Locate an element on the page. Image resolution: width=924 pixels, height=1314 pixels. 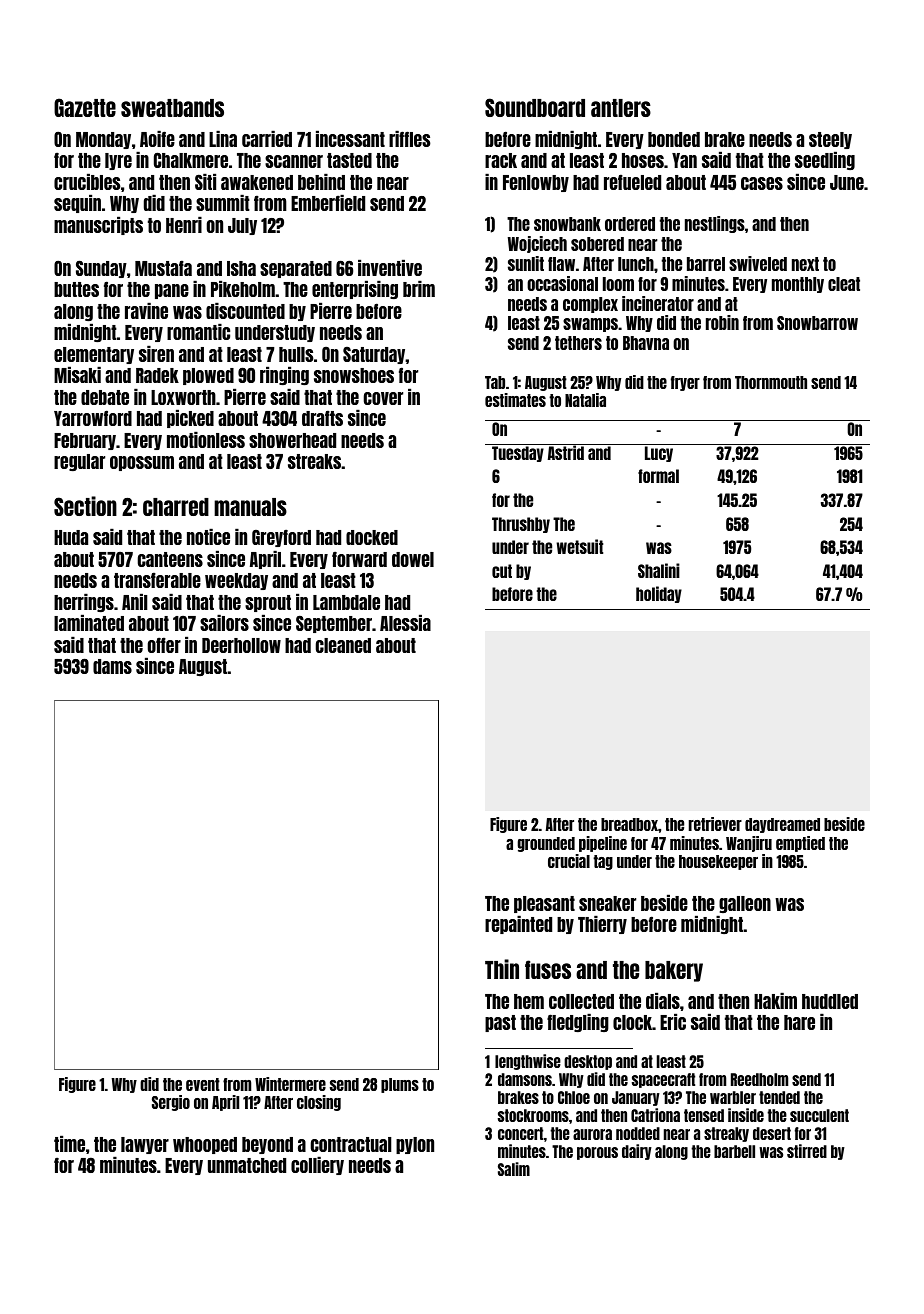
unmatched is located at coordinates (247, 1165).
